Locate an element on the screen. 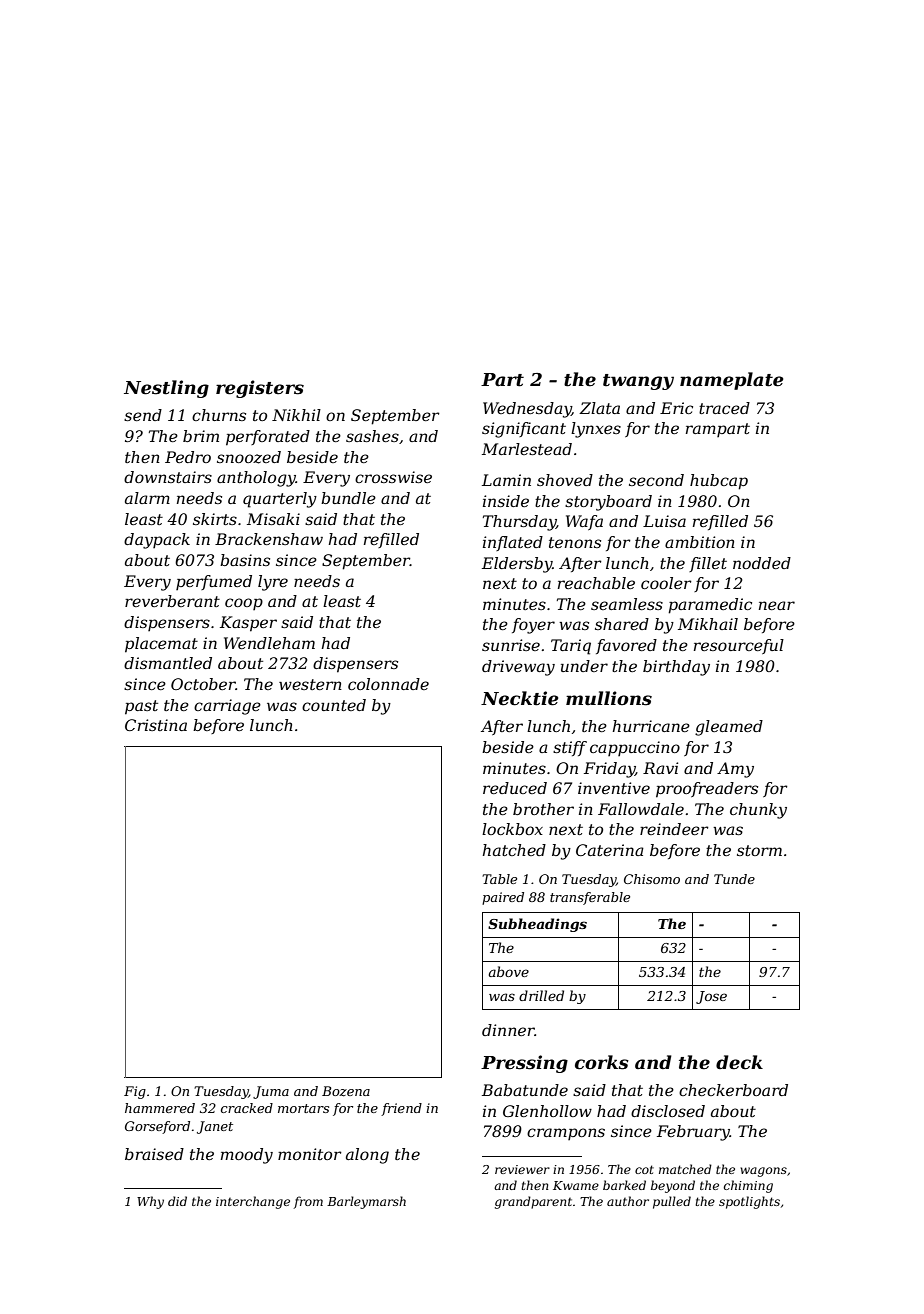 Image resolution: width=924 pixels, height=1314 pixels. sashes is located at coordinates (372, 436).
